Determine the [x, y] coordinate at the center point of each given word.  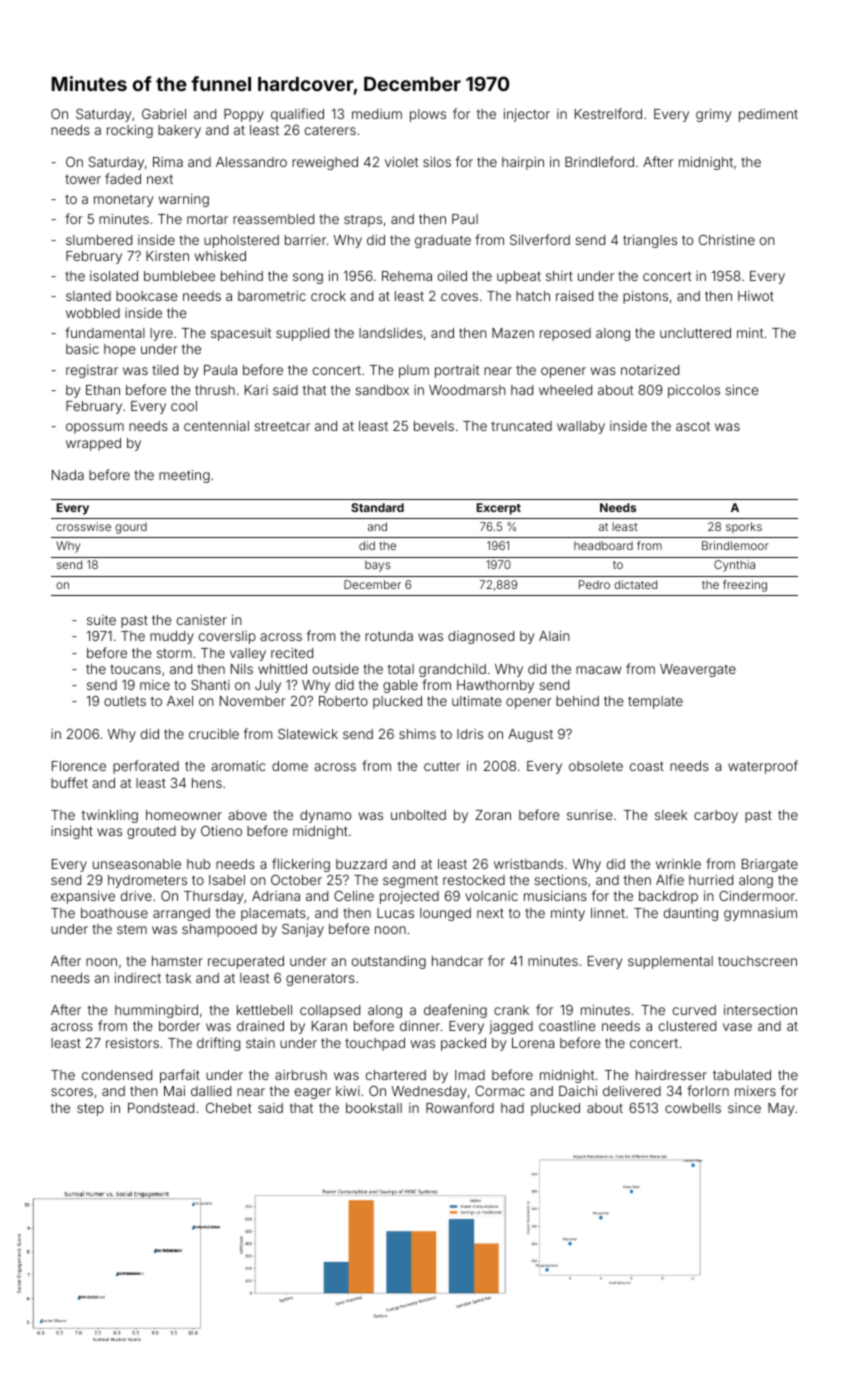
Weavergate [698, 670]
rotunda [389, 636]
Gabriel [164, 114]
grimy [713, 115]
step [90, 1109]
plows [428, 115]
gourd [131, 528]
